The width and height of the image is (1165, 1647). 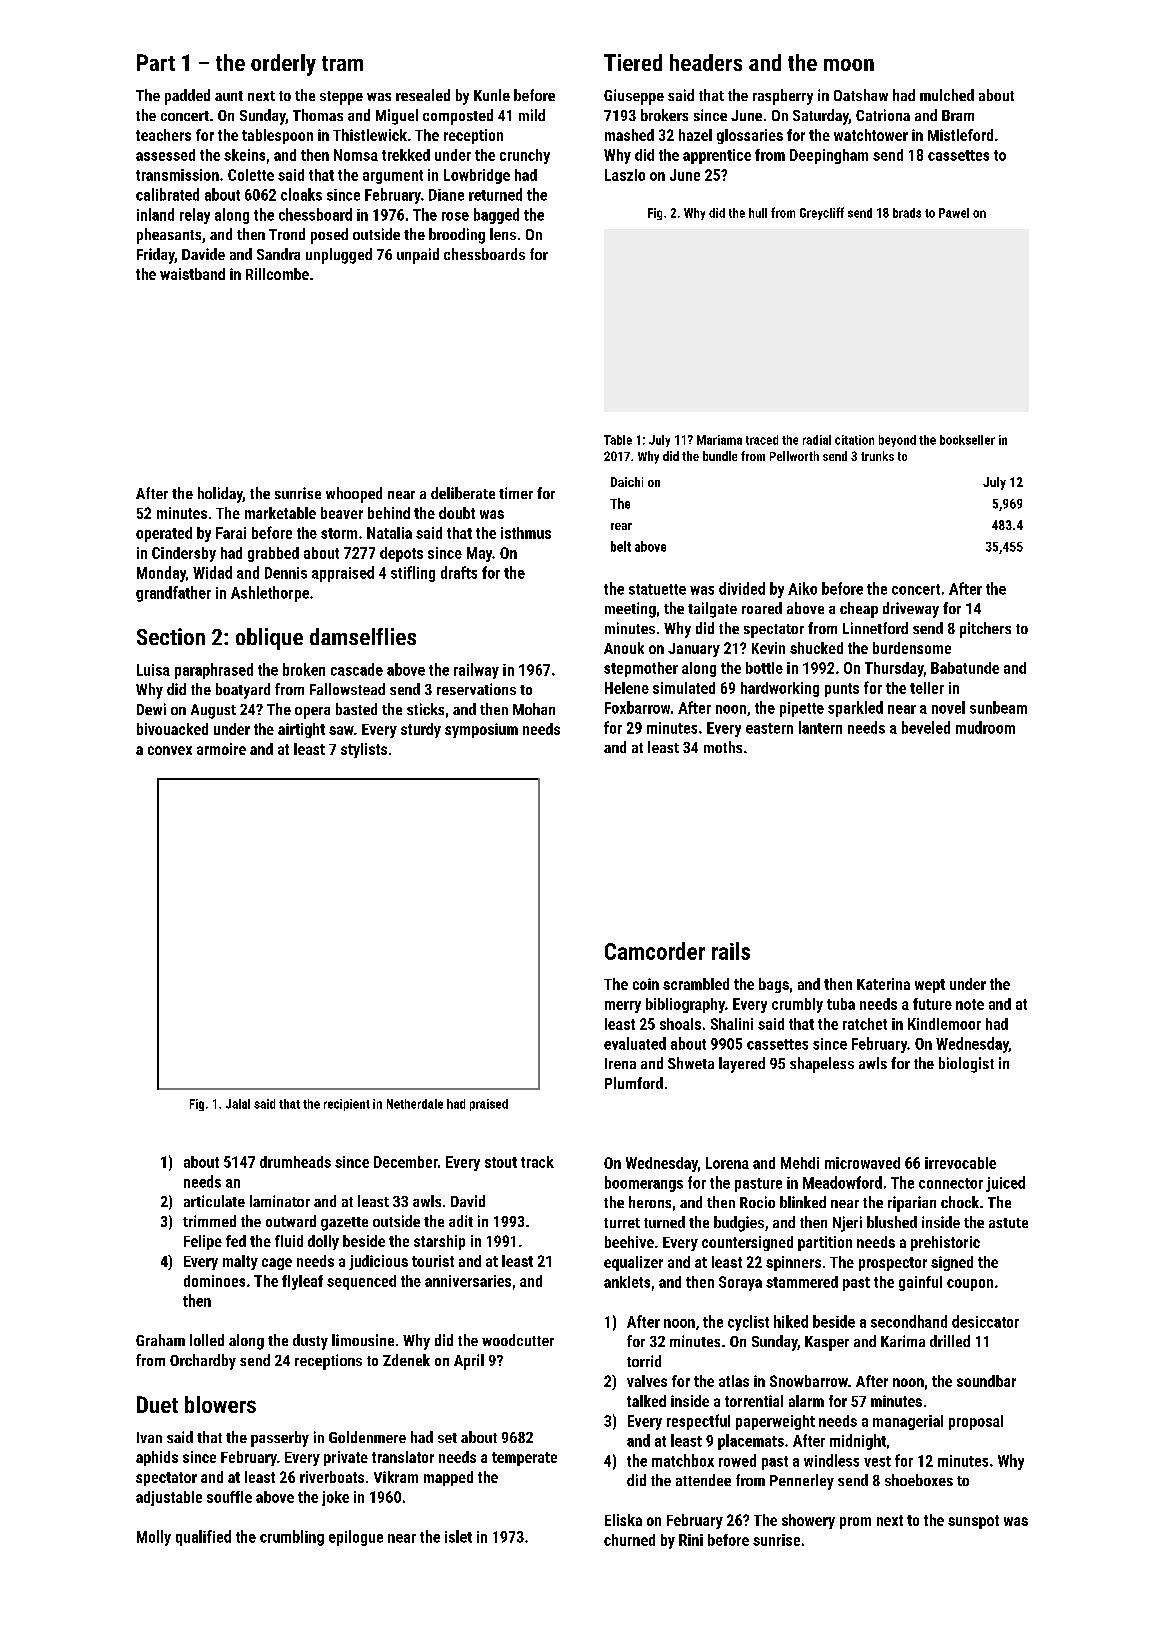 I want to click on recipient, so click(x=347, y=1105).
